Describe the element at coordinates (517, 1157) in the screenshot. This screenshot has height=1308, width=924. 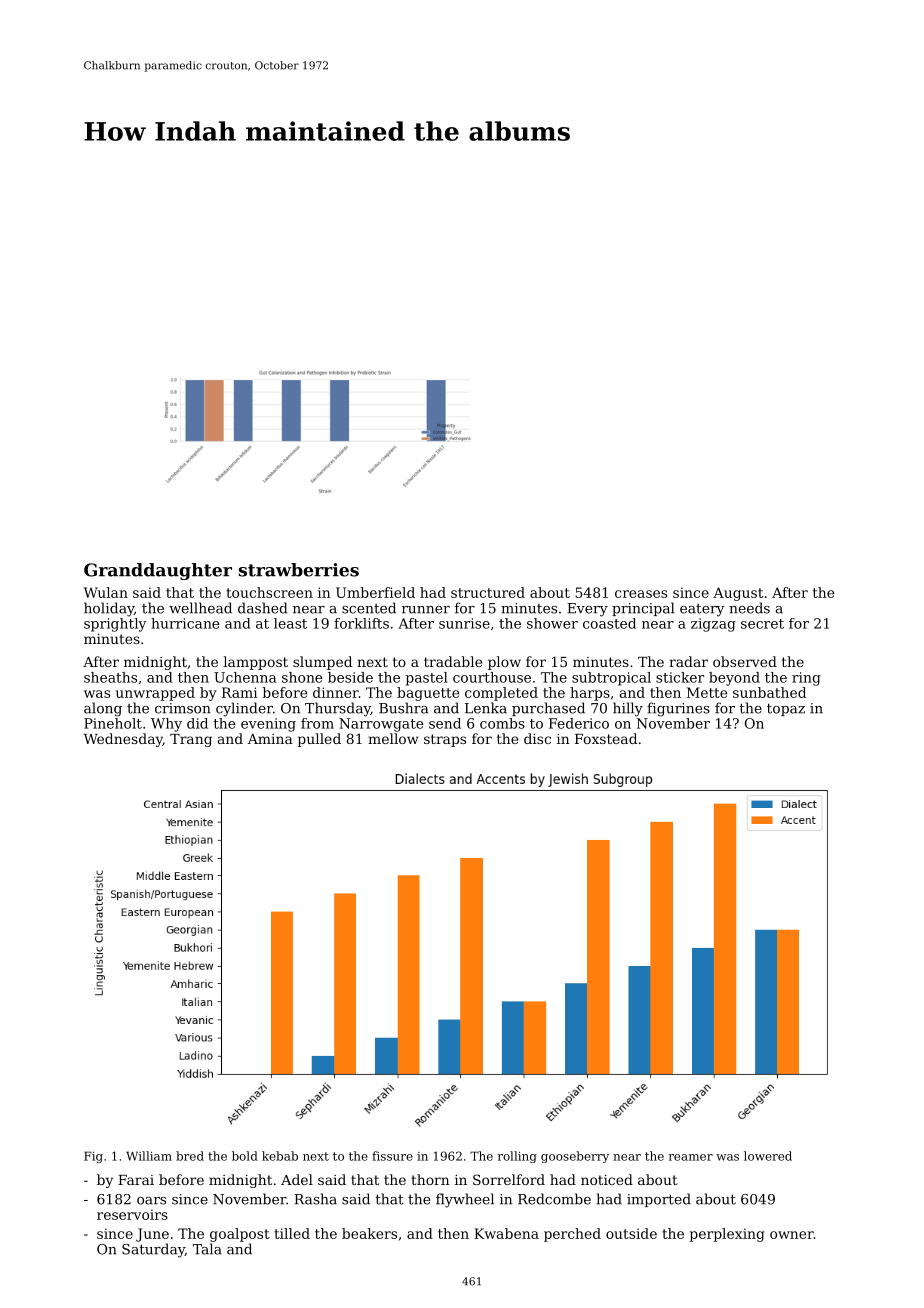
I see `rolling` at that location.
